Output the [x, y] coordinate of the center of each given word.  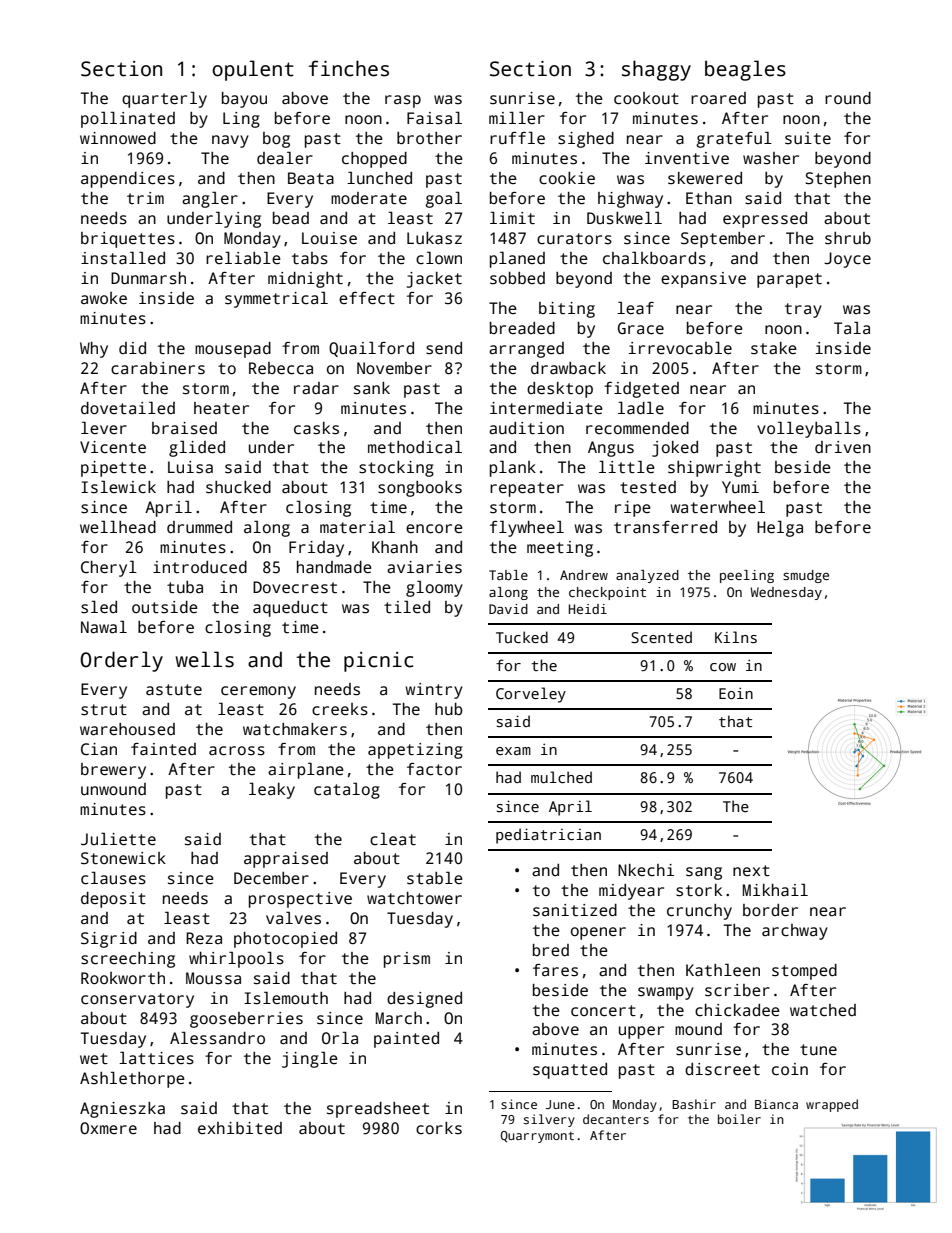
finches [349, 68]
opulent [253, 70]
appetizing [415, 751]
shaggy [656, 70]
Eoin [736, 693]
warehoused [127, 729]
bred [551, 950]
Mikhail [775, 889]
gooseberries [246, 1020]
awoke [104, 298]
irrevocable [680, 348]
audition [526, 428]
